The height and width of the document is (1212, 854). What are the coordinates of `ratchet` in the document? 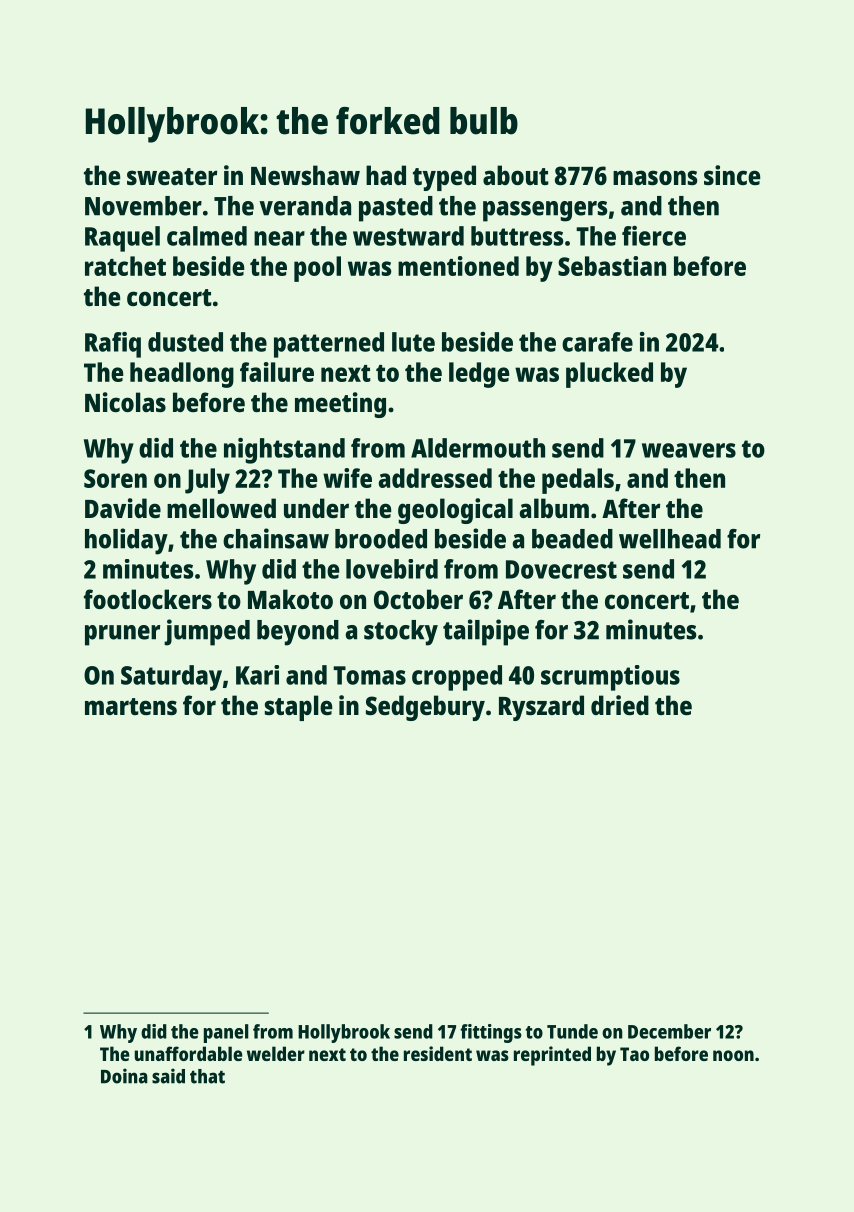 It's located at (125, 266).
